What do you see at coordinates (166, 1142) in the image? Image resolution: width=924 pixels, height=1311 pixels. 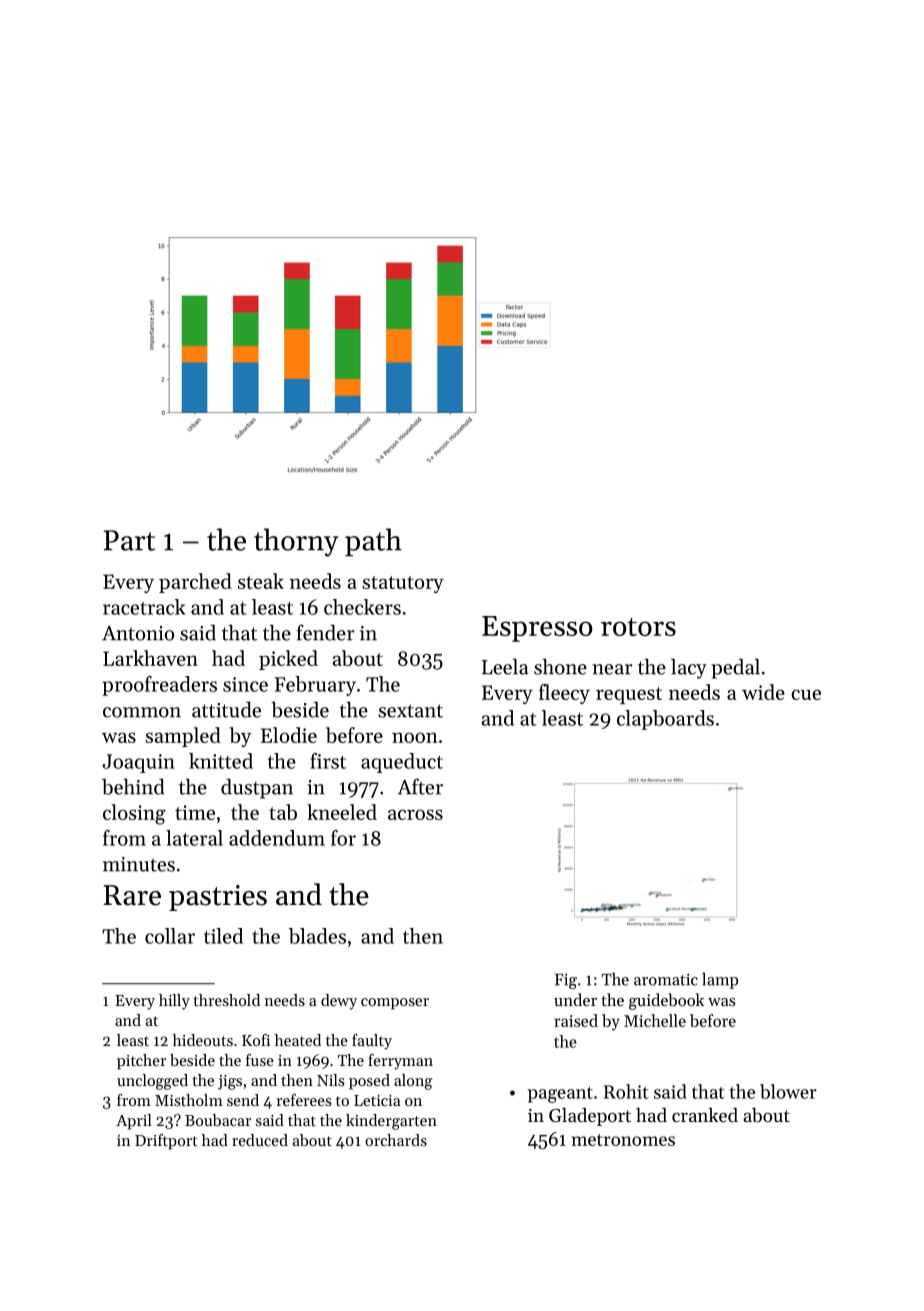 I see `Driftport` at bounding box center [166, 1142].
